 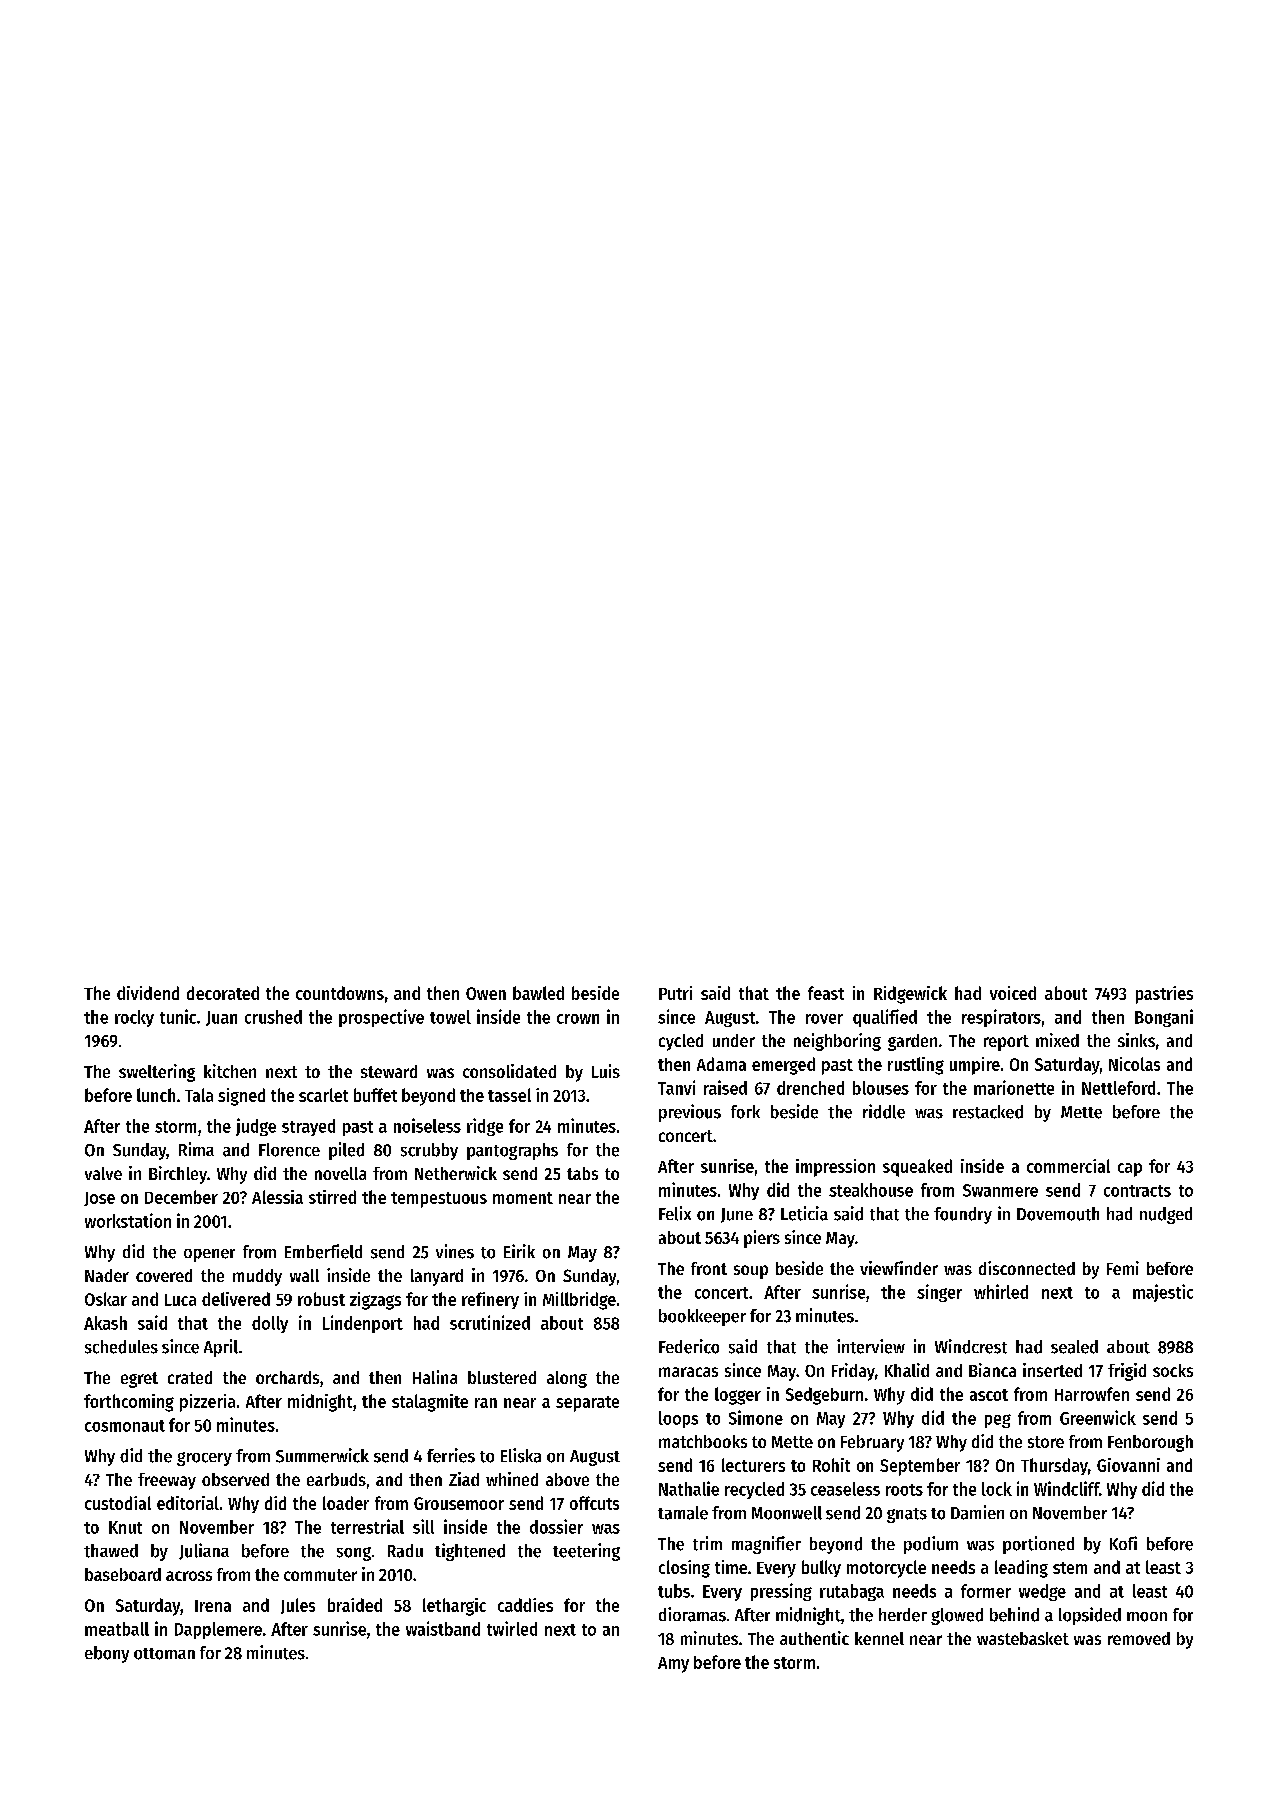 I want to click on dividend, so click(x=148, y=993).
